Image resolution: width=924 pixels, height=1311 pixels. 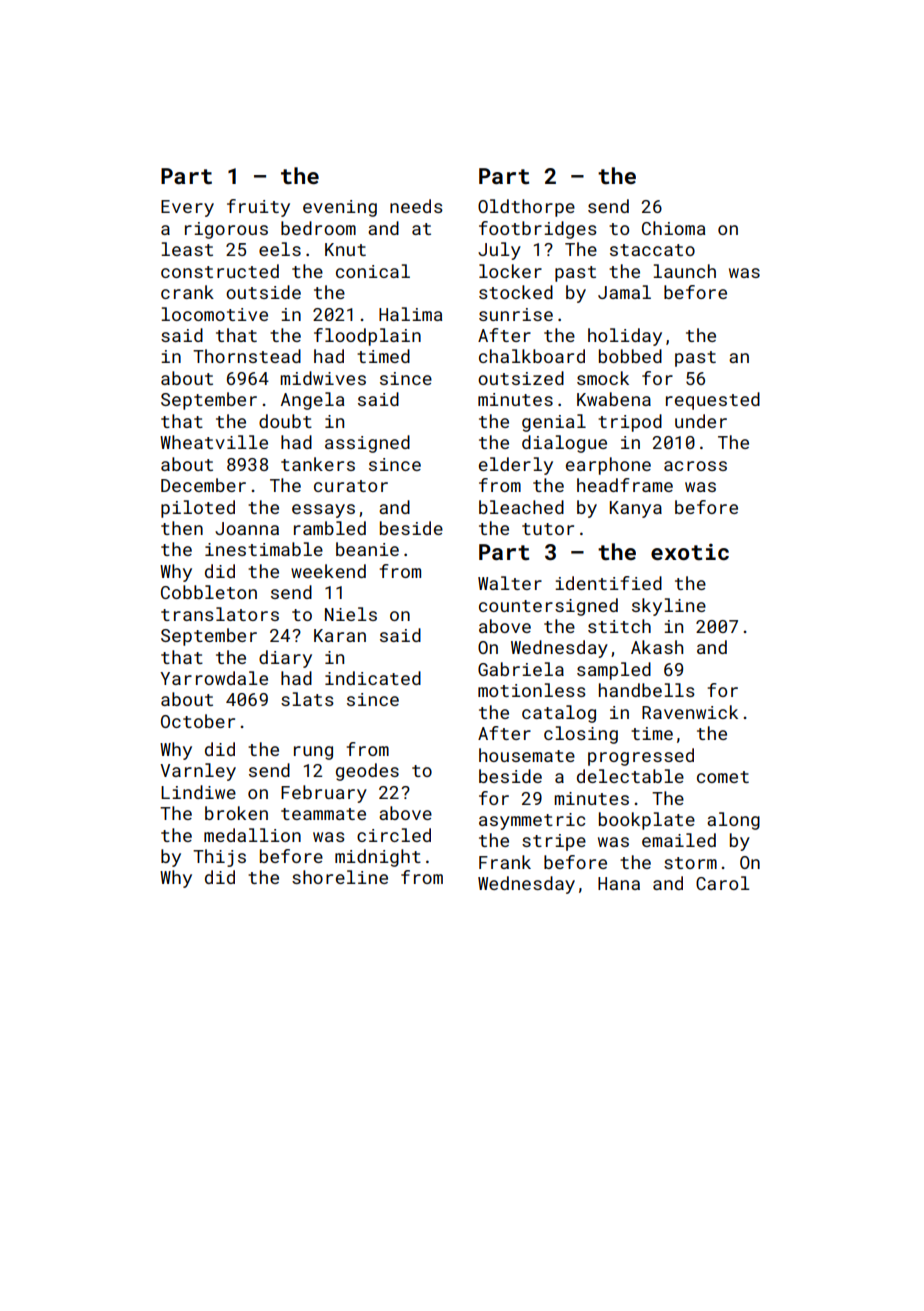 What do you see at coordinates (624, 292) in the screenshot?
I see `Jamal` at bounding box center [624, 292].
